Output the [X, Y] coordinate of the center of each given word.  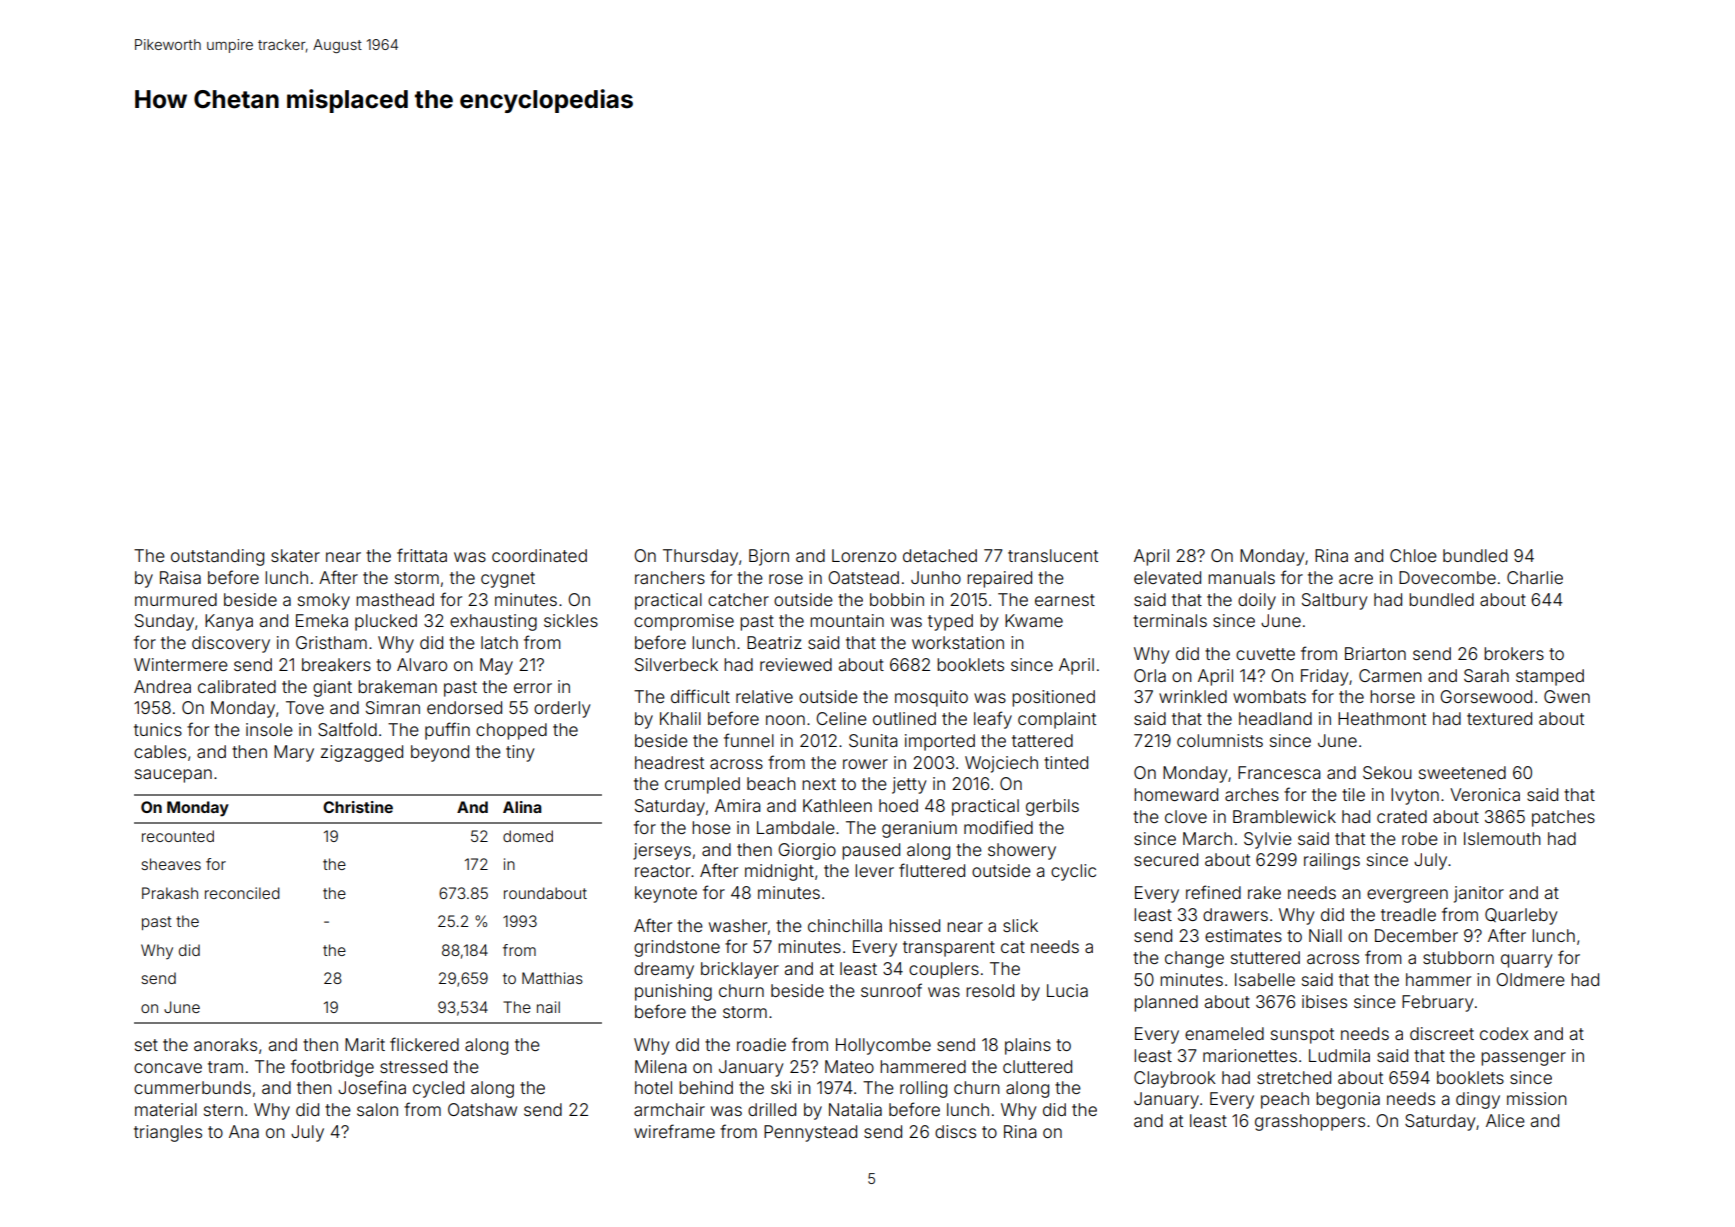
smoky [324, 601]
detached [940, 555]
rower [865, 764]
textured [1499, 718]
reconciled [242, 893]
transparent [949, 949]
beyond [440, 753]
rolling [923, 1089]
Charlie [1535, 577]
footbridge [332, 1068]
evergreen [1407, 896]
